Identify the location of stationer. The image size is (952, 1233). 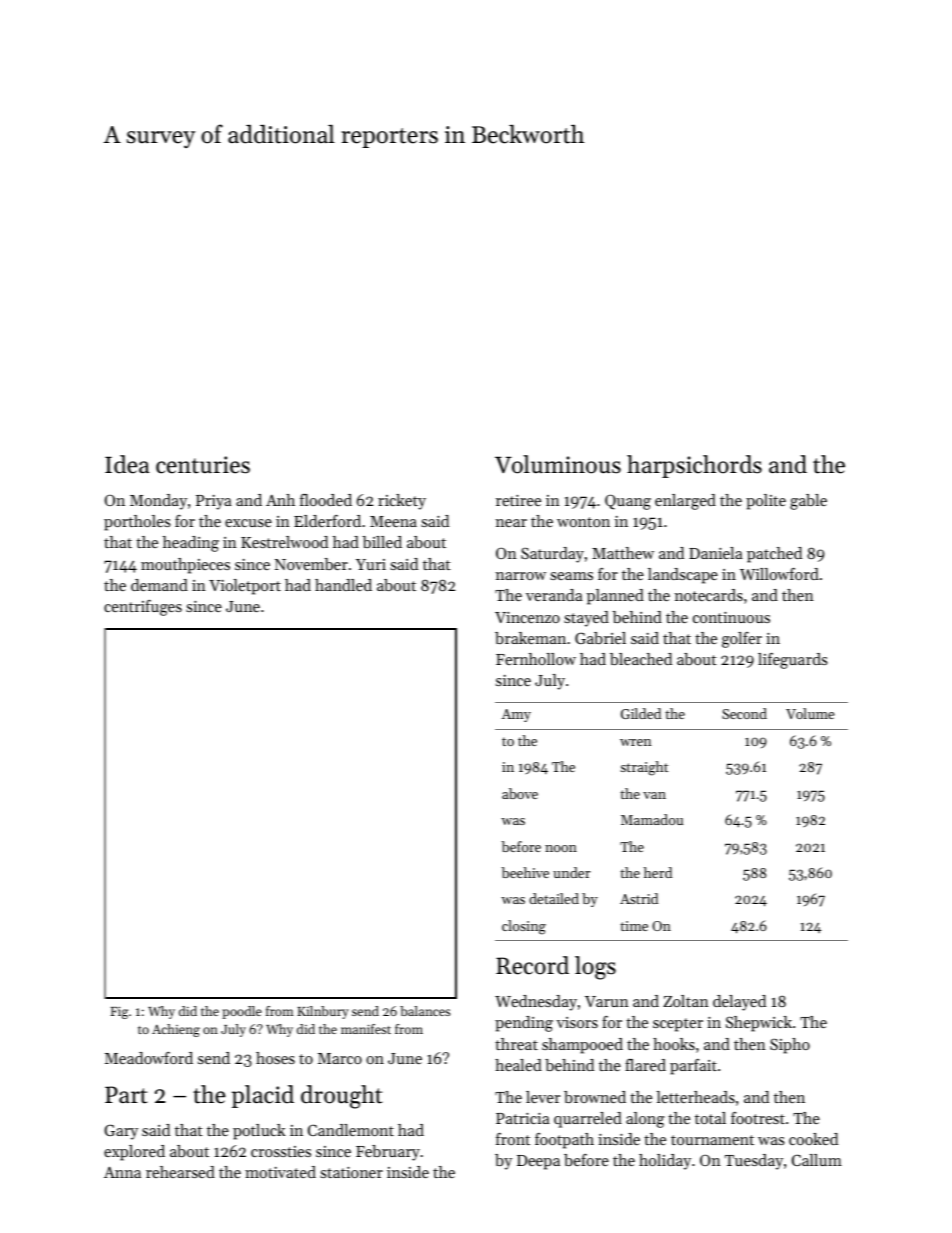
(351, 1172).
